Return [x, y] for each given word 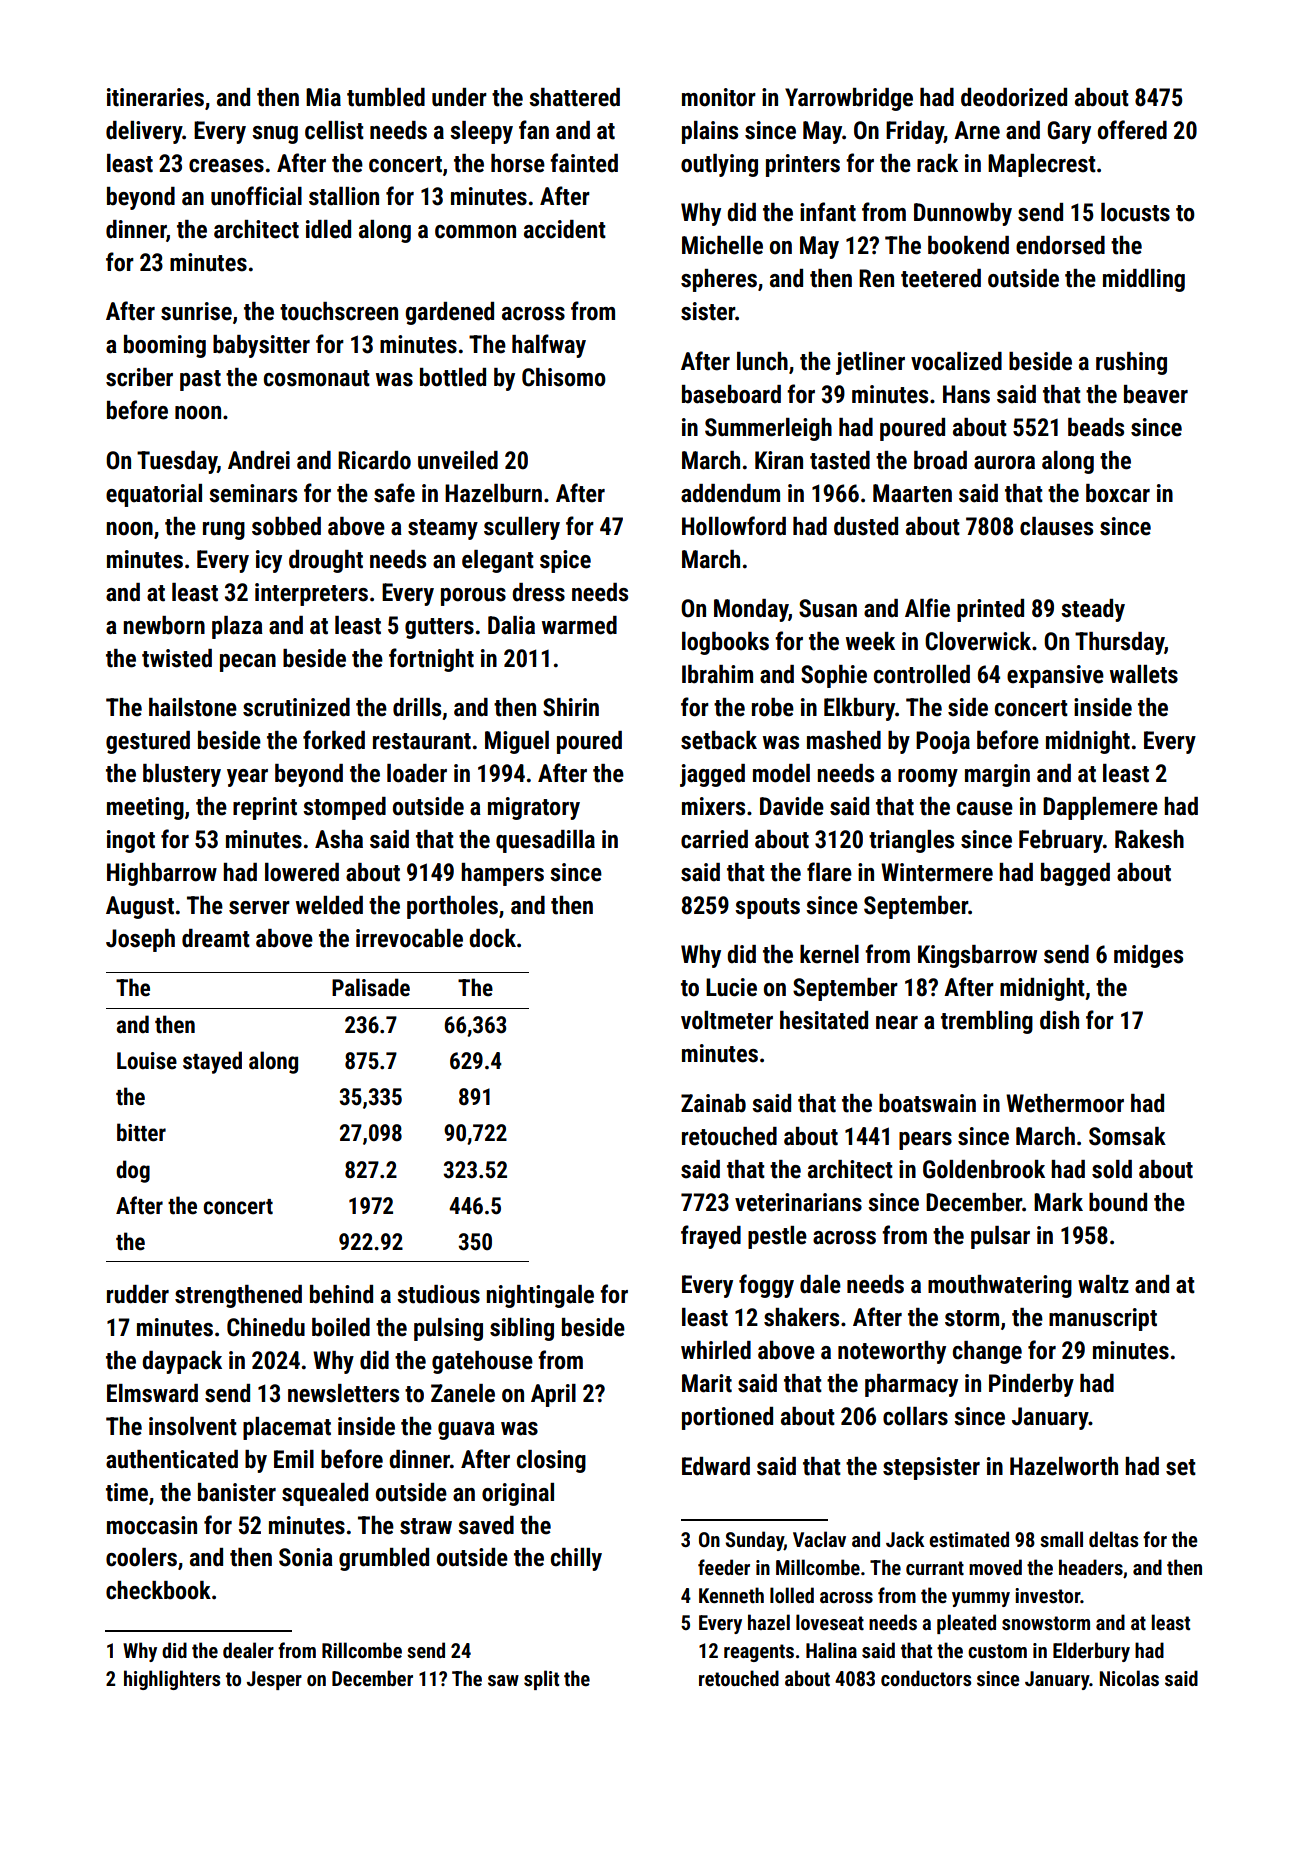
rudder [138, 1294]
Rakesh [1149, 839]
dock [492, 938]
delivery [144, 132]
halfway [549, 346]
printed [990, 610]
